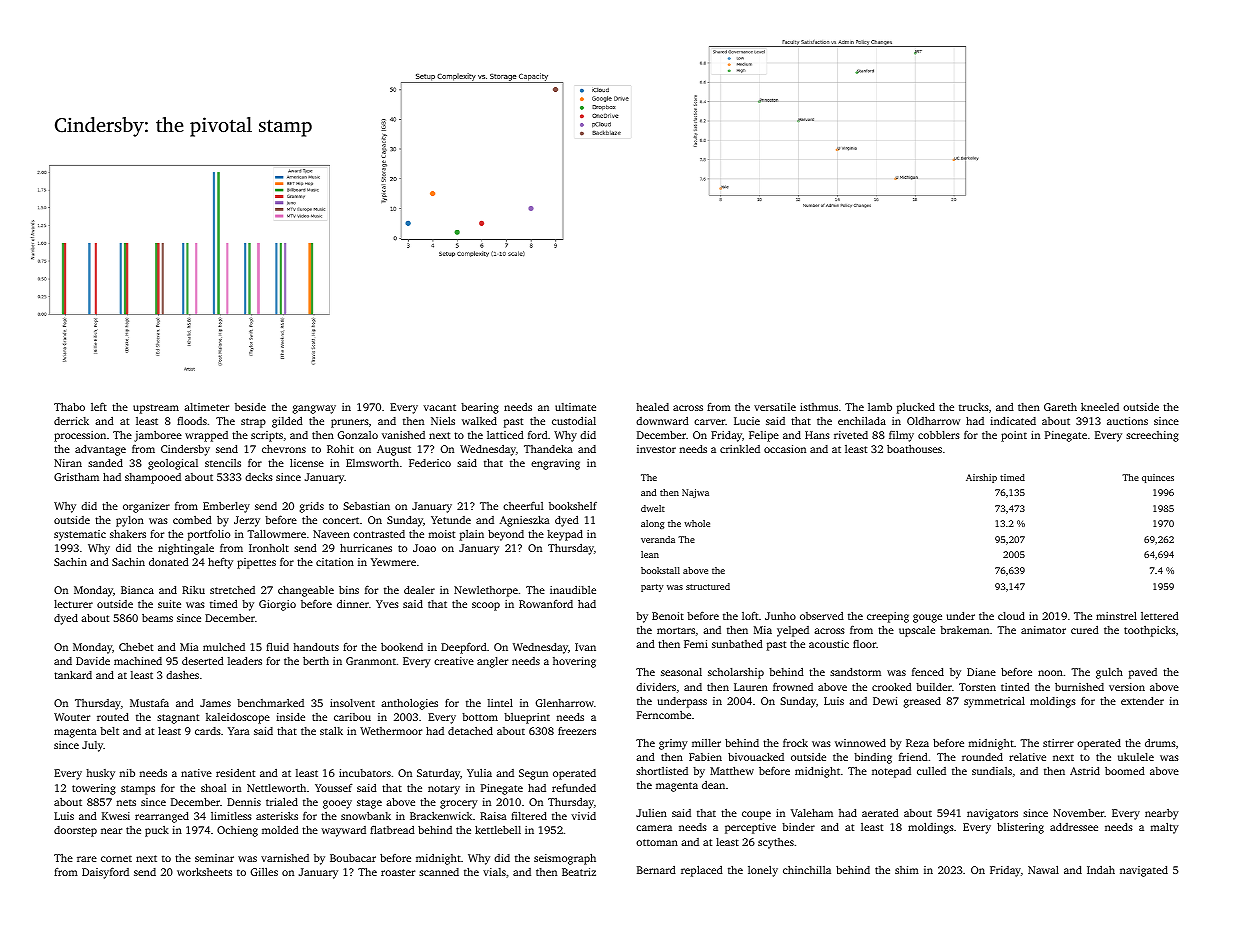  I want to click on healed, so click(652, 407).
